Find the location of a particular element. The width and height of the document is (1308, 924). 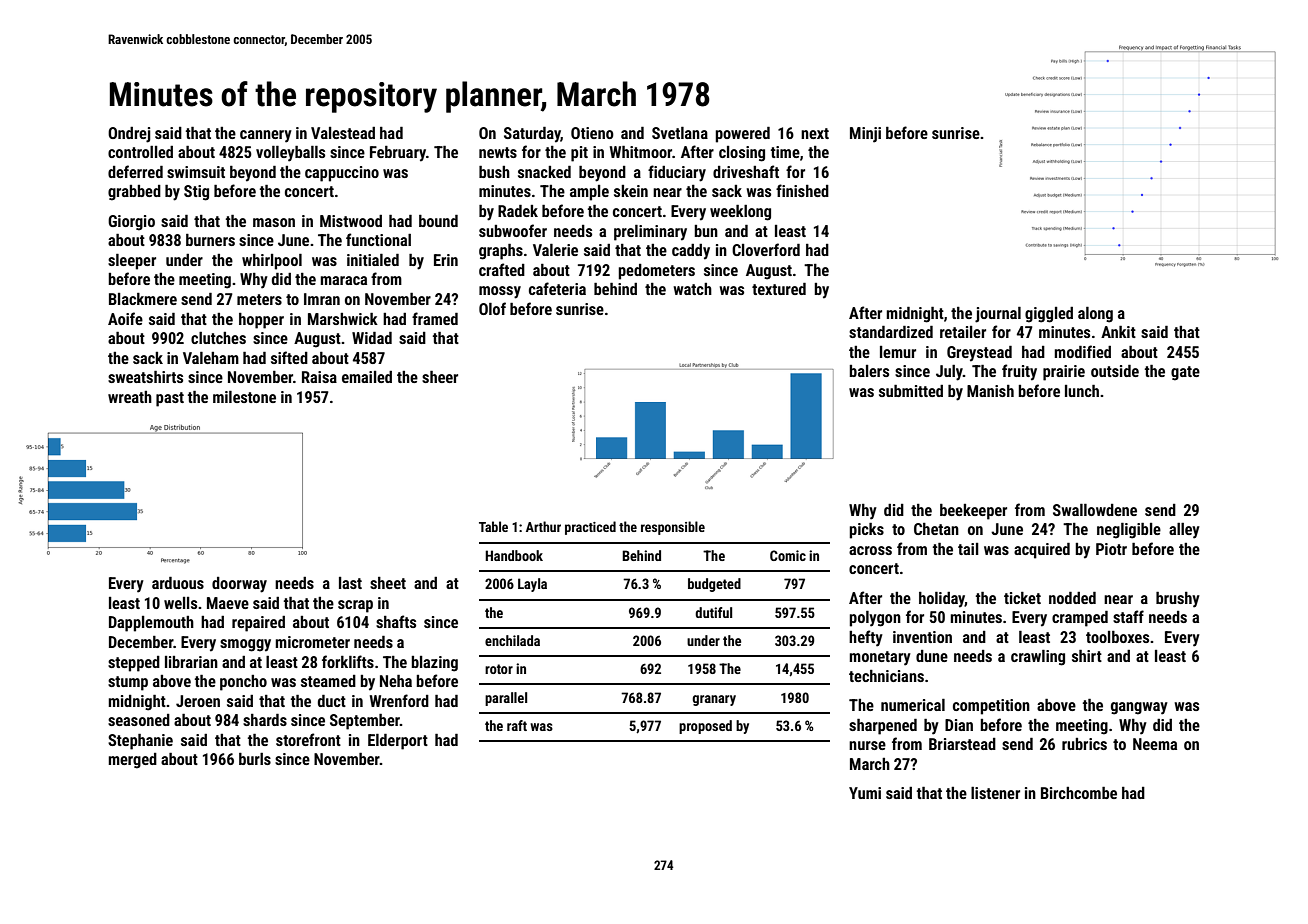

Cloverford is located at coordinates (766, 249).
